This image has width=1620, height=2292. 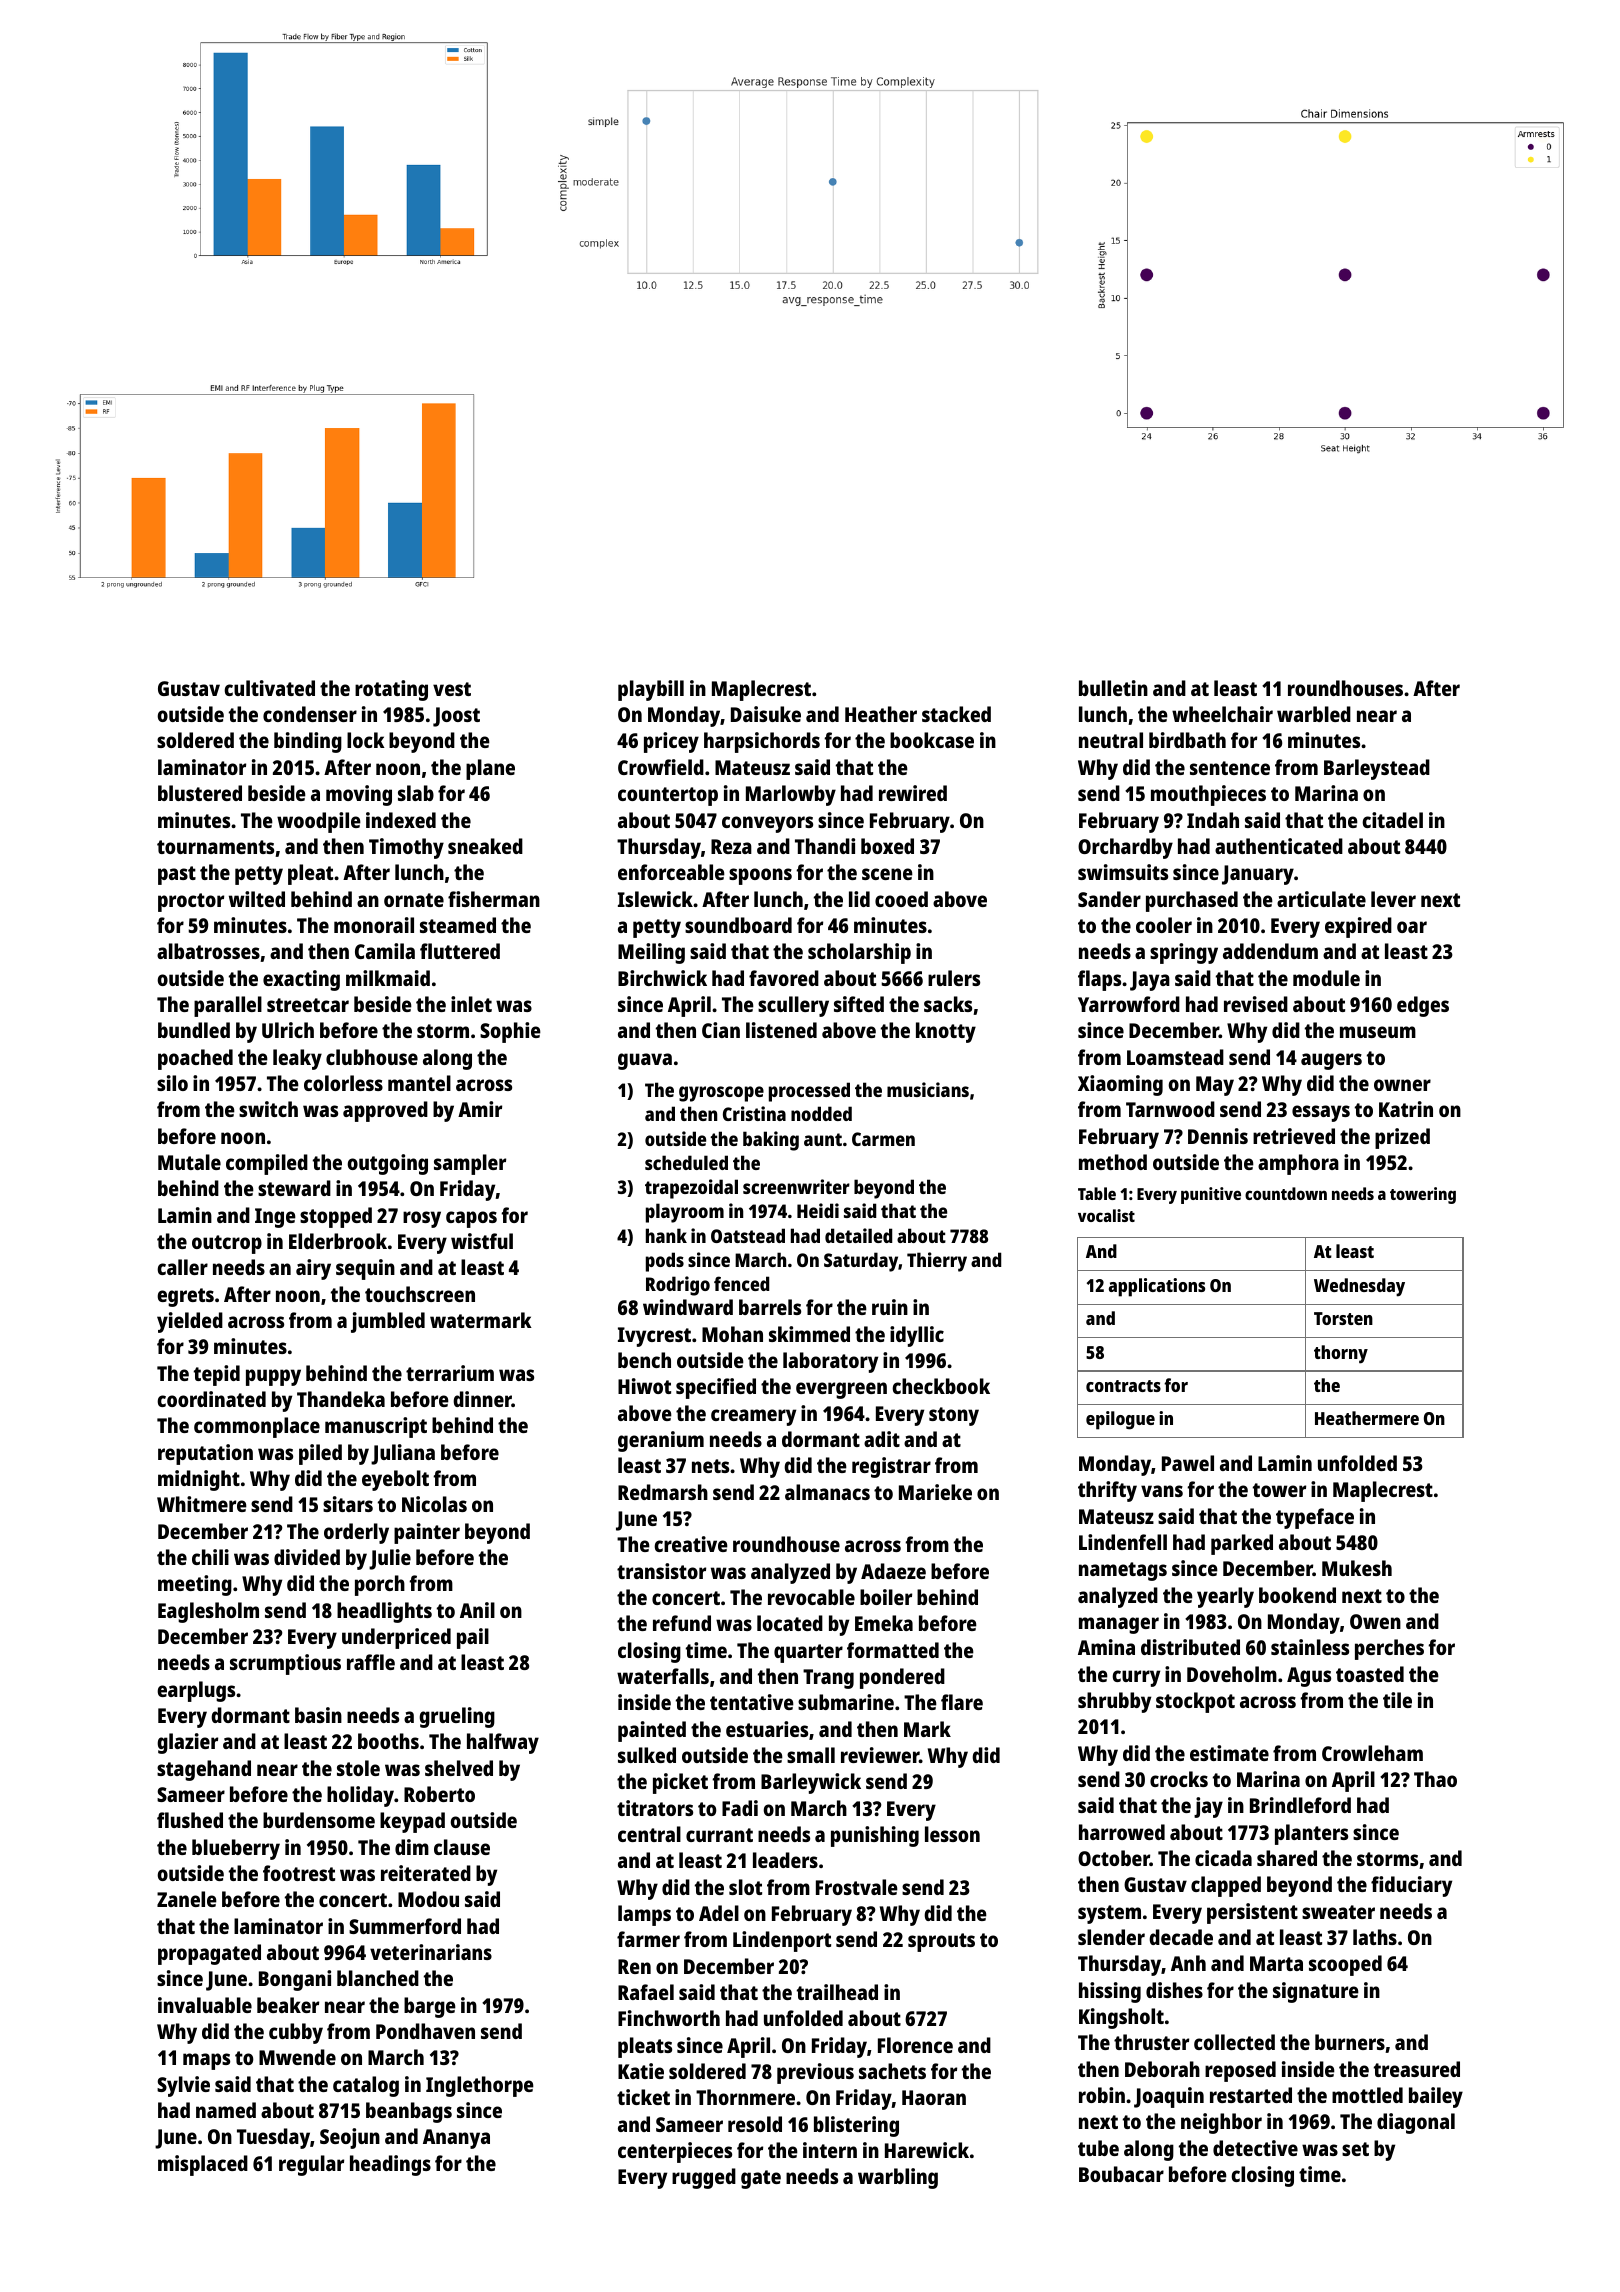 I want to click on silo, so click(x=172, y=1083).
